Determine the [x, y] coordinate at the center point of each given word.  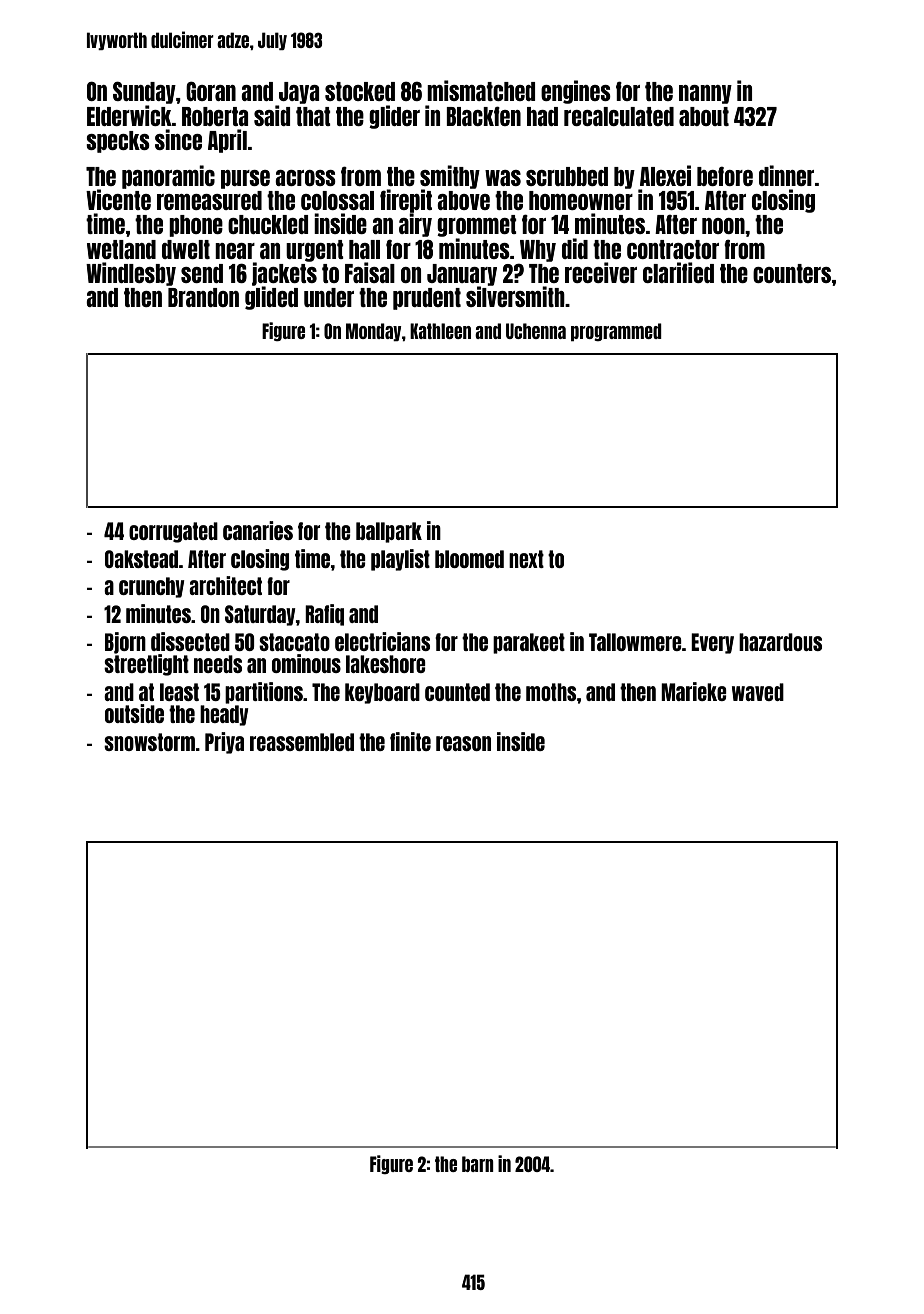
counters [792, 273]
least [179, 692]
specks [118, 142]
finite [410, 741]
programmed [616, 332]
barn [478, 1164]
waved [758, 692]
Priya [224, 743]
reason [463, 743]
